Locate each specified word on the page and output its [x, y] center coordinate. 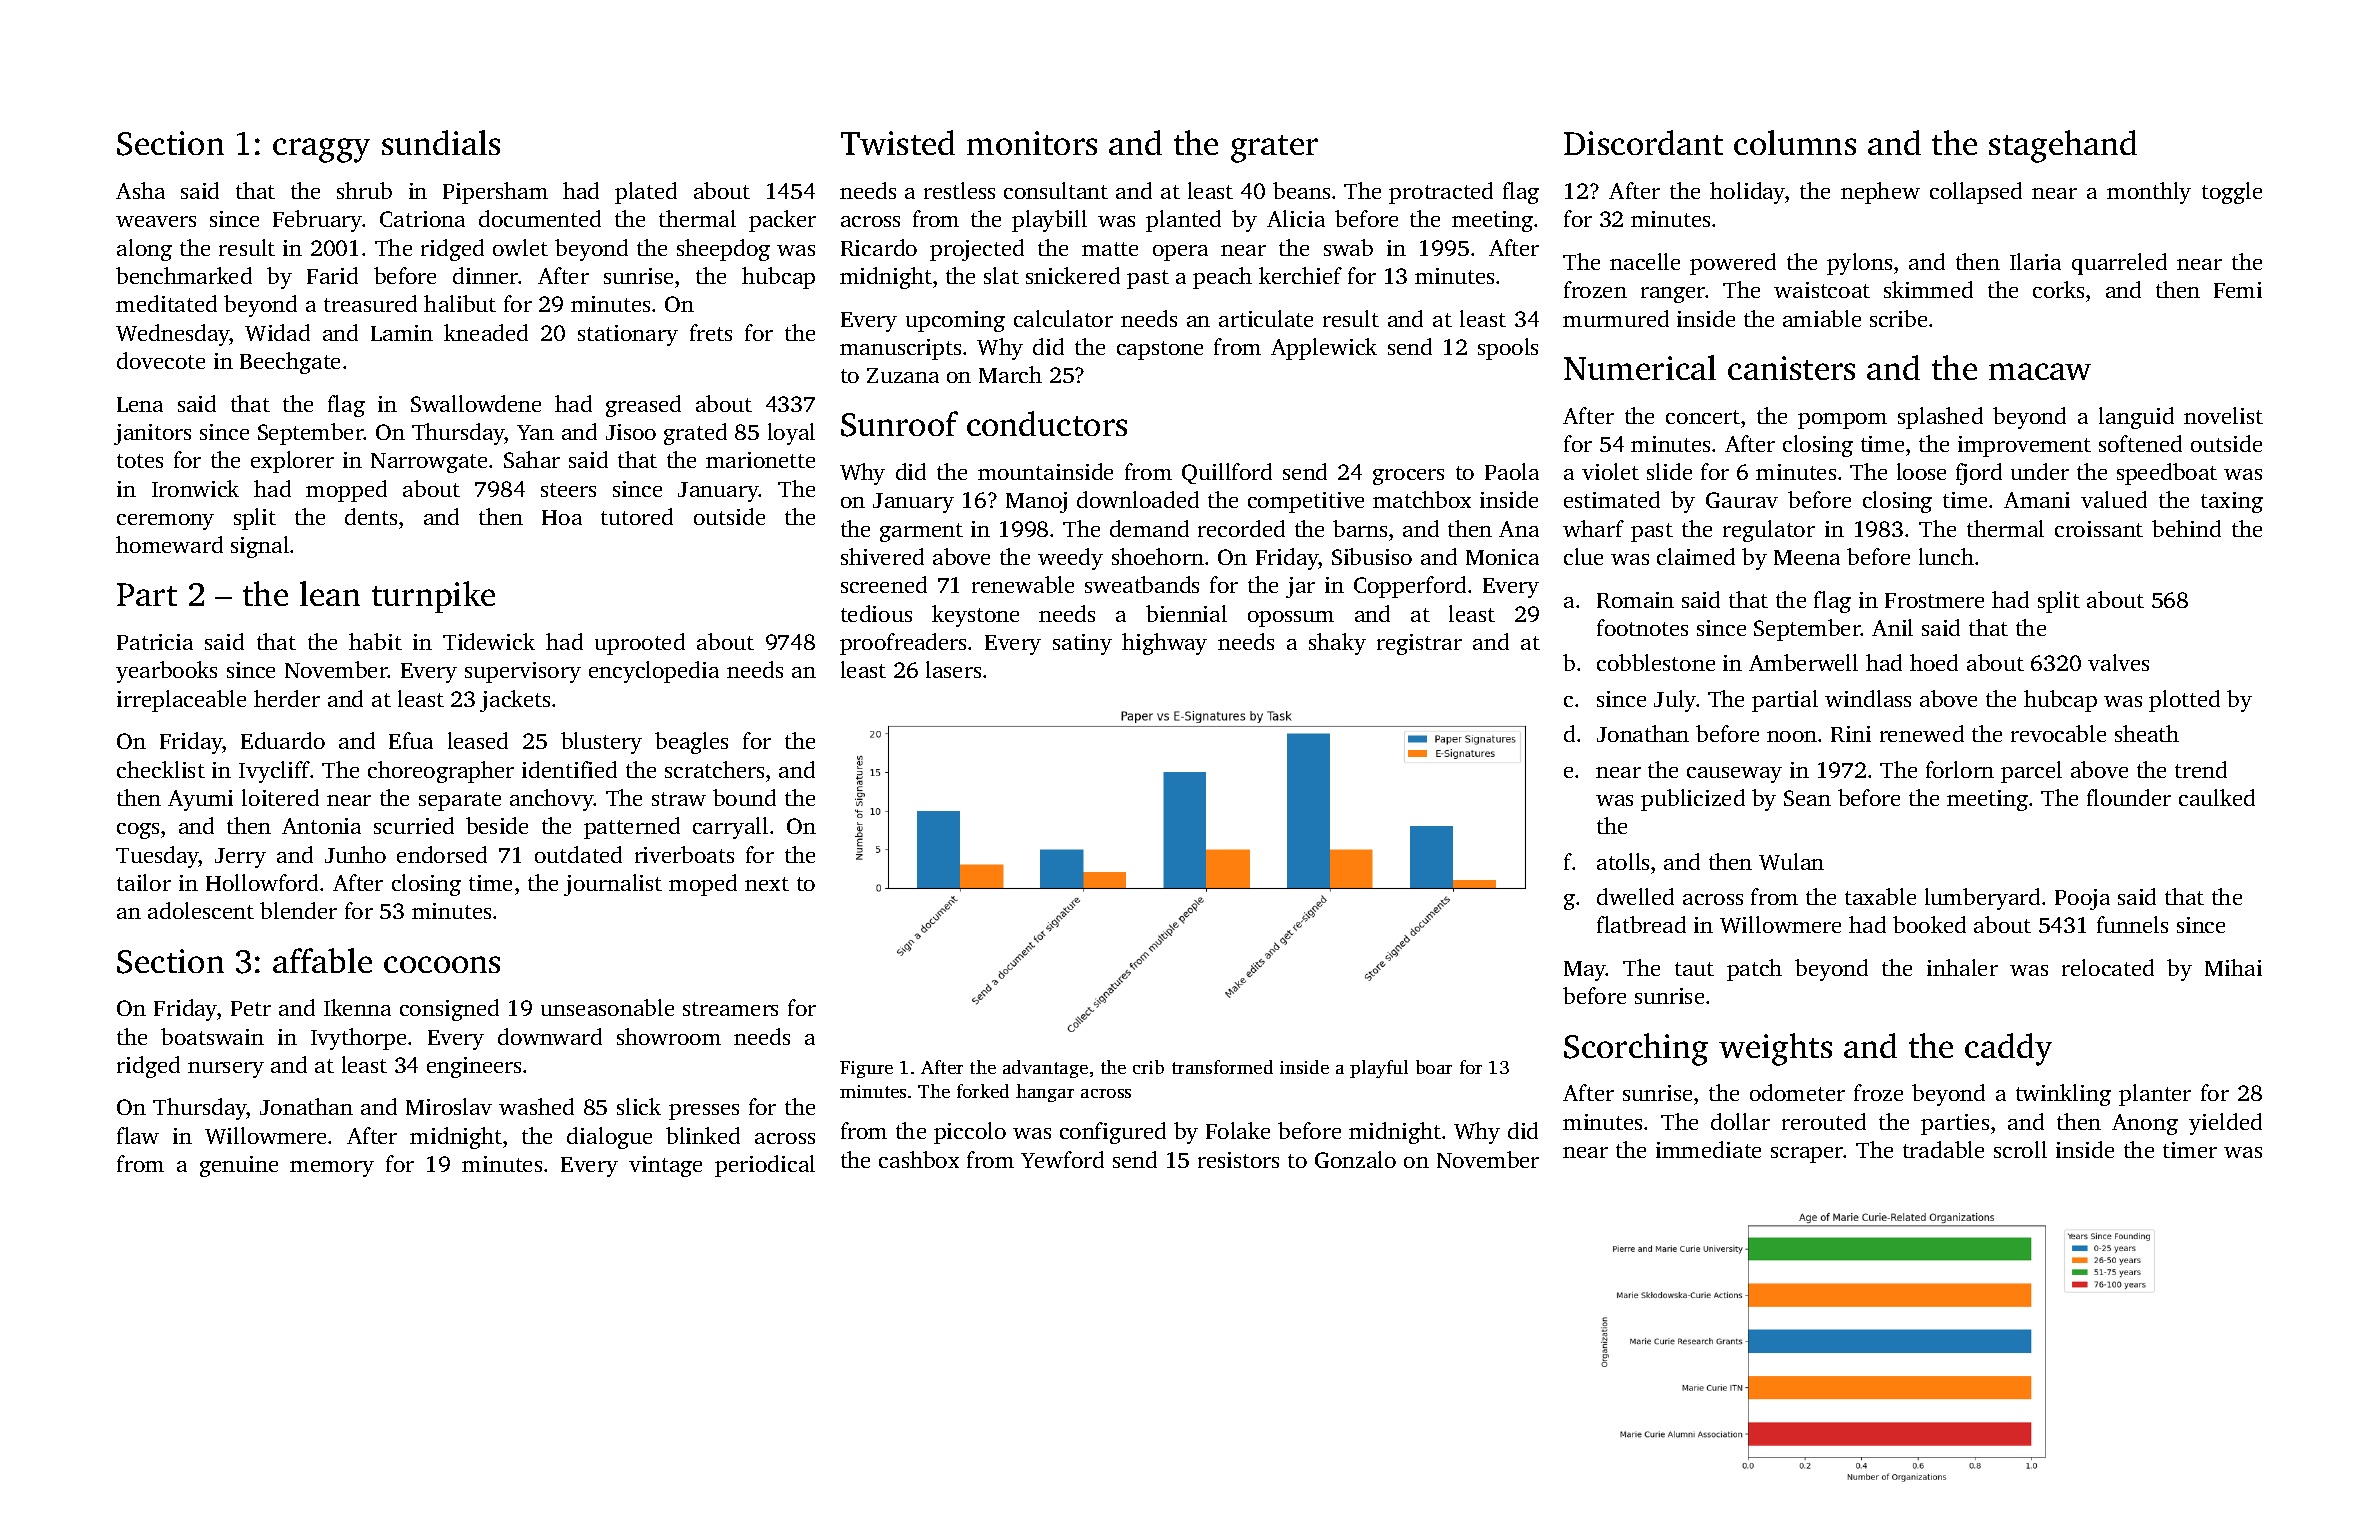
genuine [239, 1166]
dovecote [161, 360]
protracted [1441, 193]
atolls [1623, 861]
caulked [2217, 797]
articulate [1266, 318]
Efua [411, 740]
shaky [1337, 644]
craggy [321, 150]
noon [1792, 736]
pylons [1859, 264]
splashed [1940, 418]
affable [322, 960]
